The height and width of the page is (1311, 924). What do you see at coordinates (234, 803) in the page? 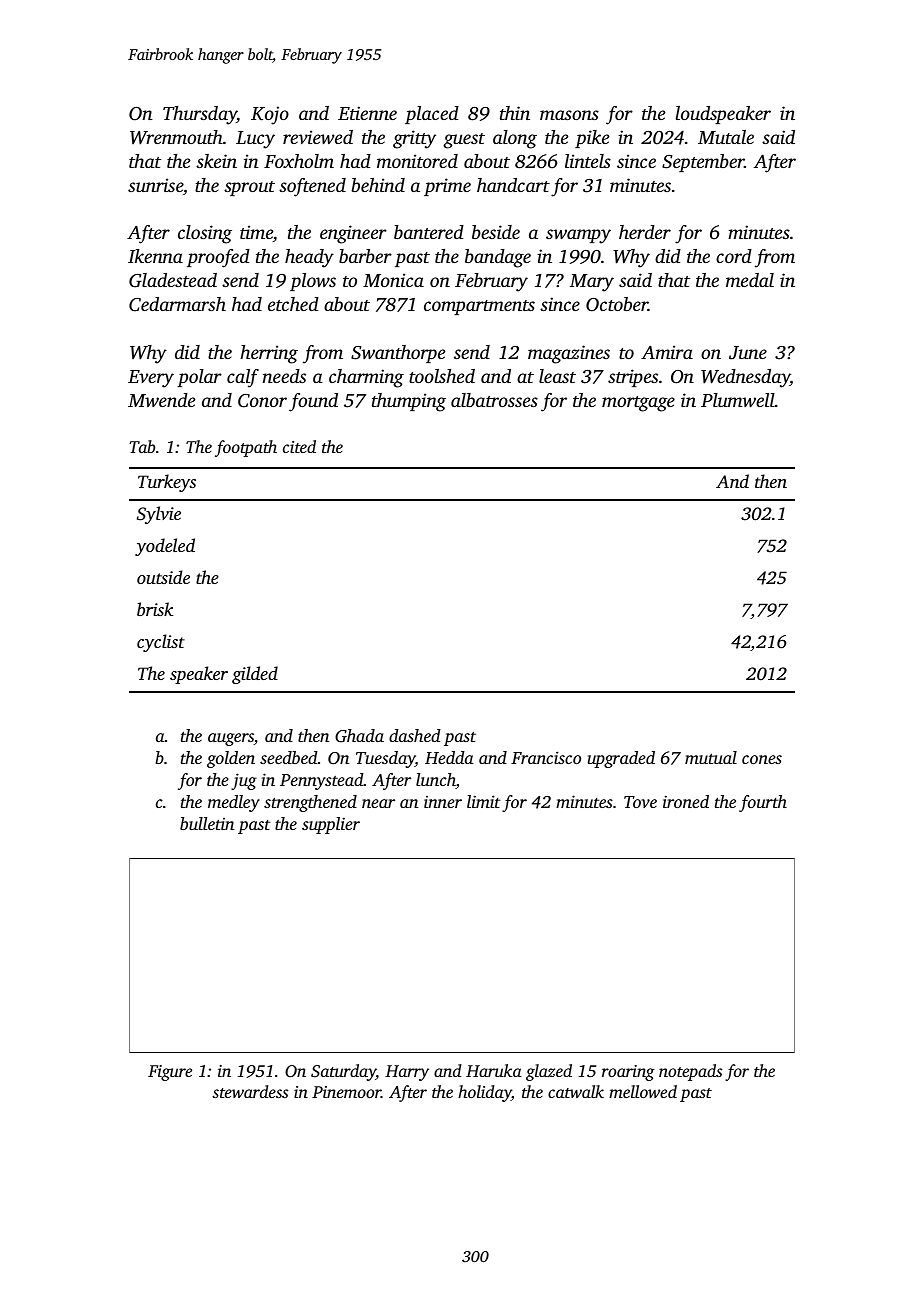
I see `medley` at bounding box center [234, 803].
